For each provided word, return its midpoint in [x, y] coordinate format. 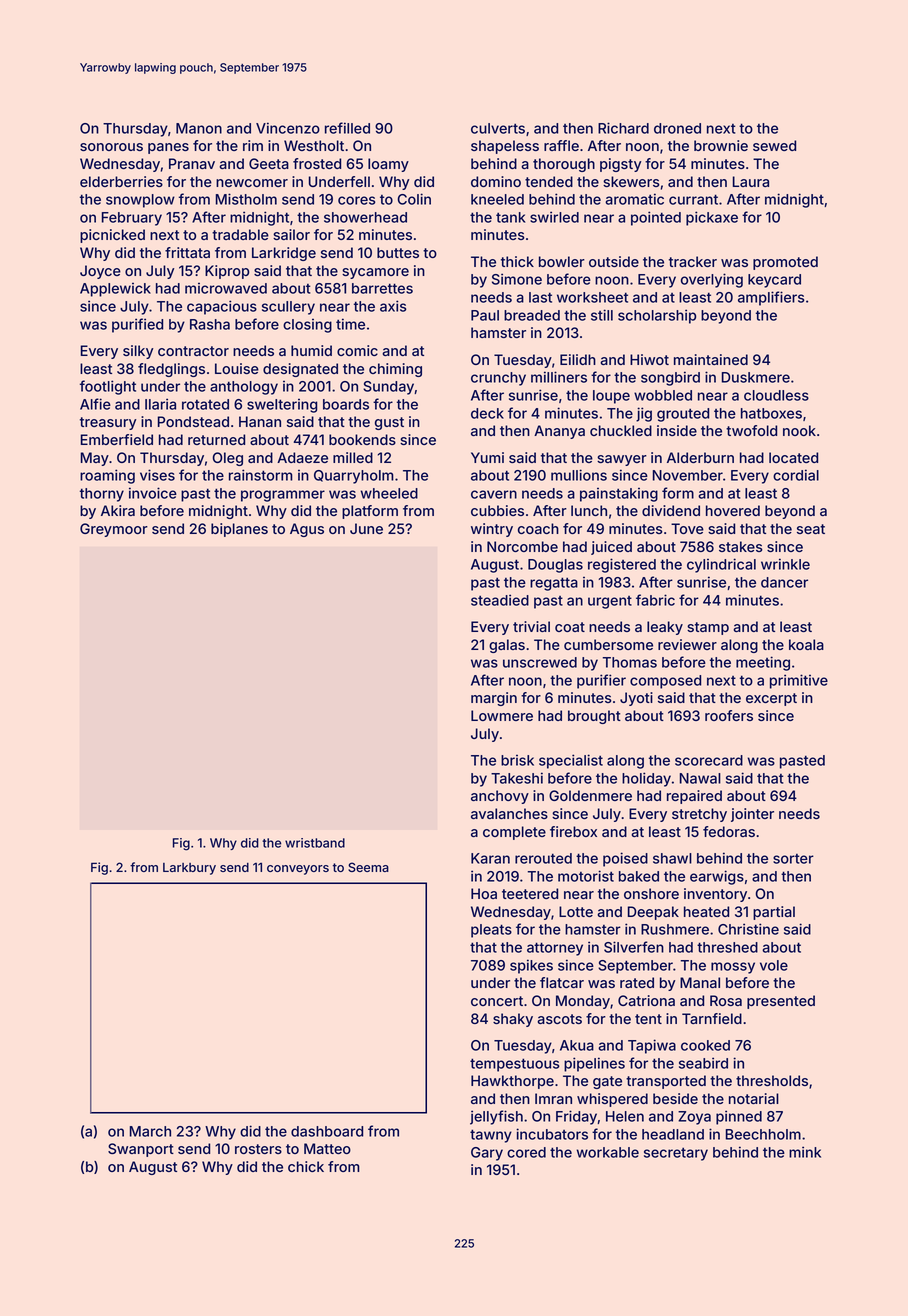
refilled [347, 128]
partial [774, 913]
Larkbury [189, 869]
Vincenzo [288, 128]
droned [677, 128]
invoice [153, 493]
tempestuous [515, 1065]
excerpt [771, 699]
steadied [500, 600]
